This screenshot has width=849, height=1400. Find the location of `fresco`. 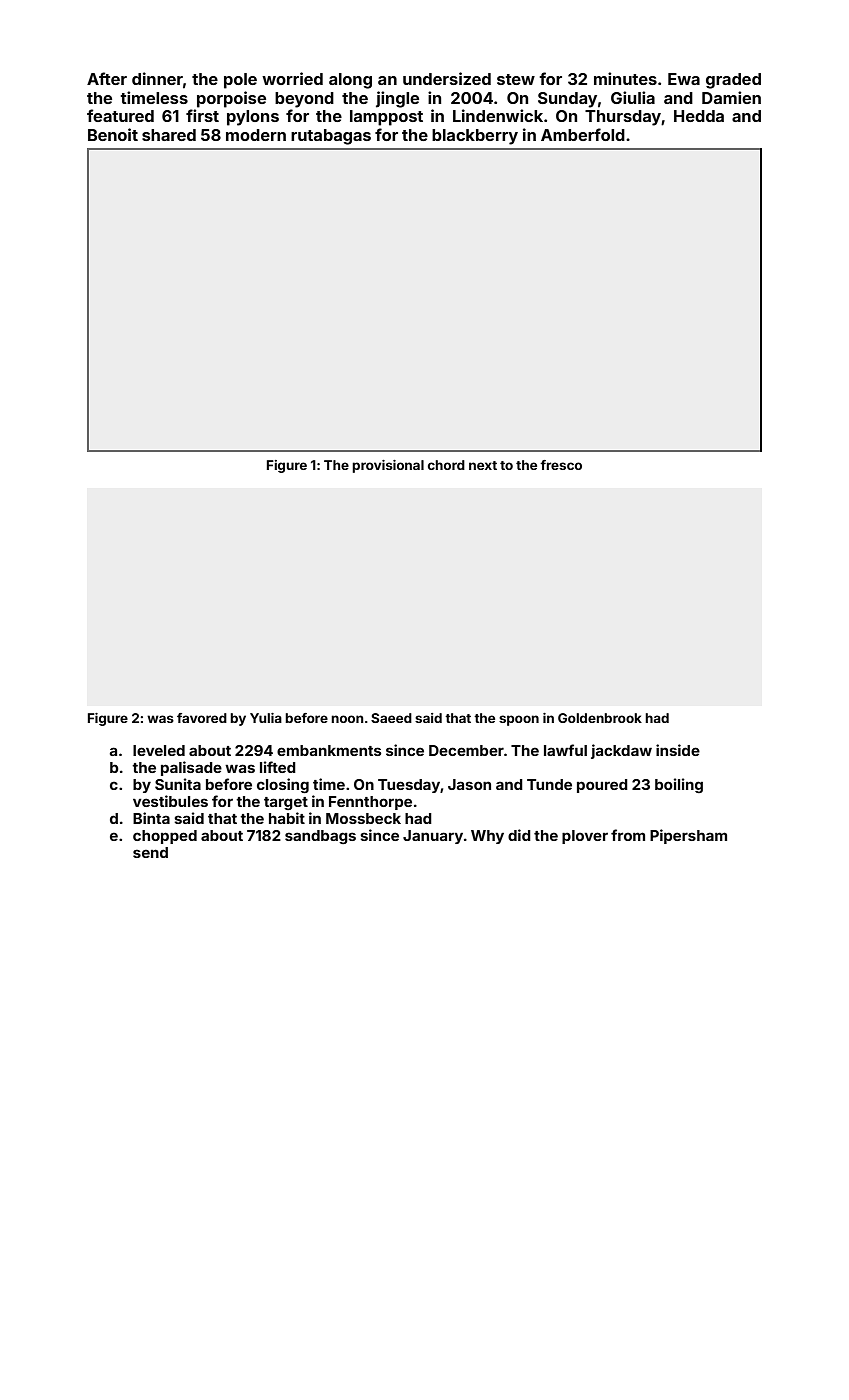

fresco is located at coordinates (561, 465).
